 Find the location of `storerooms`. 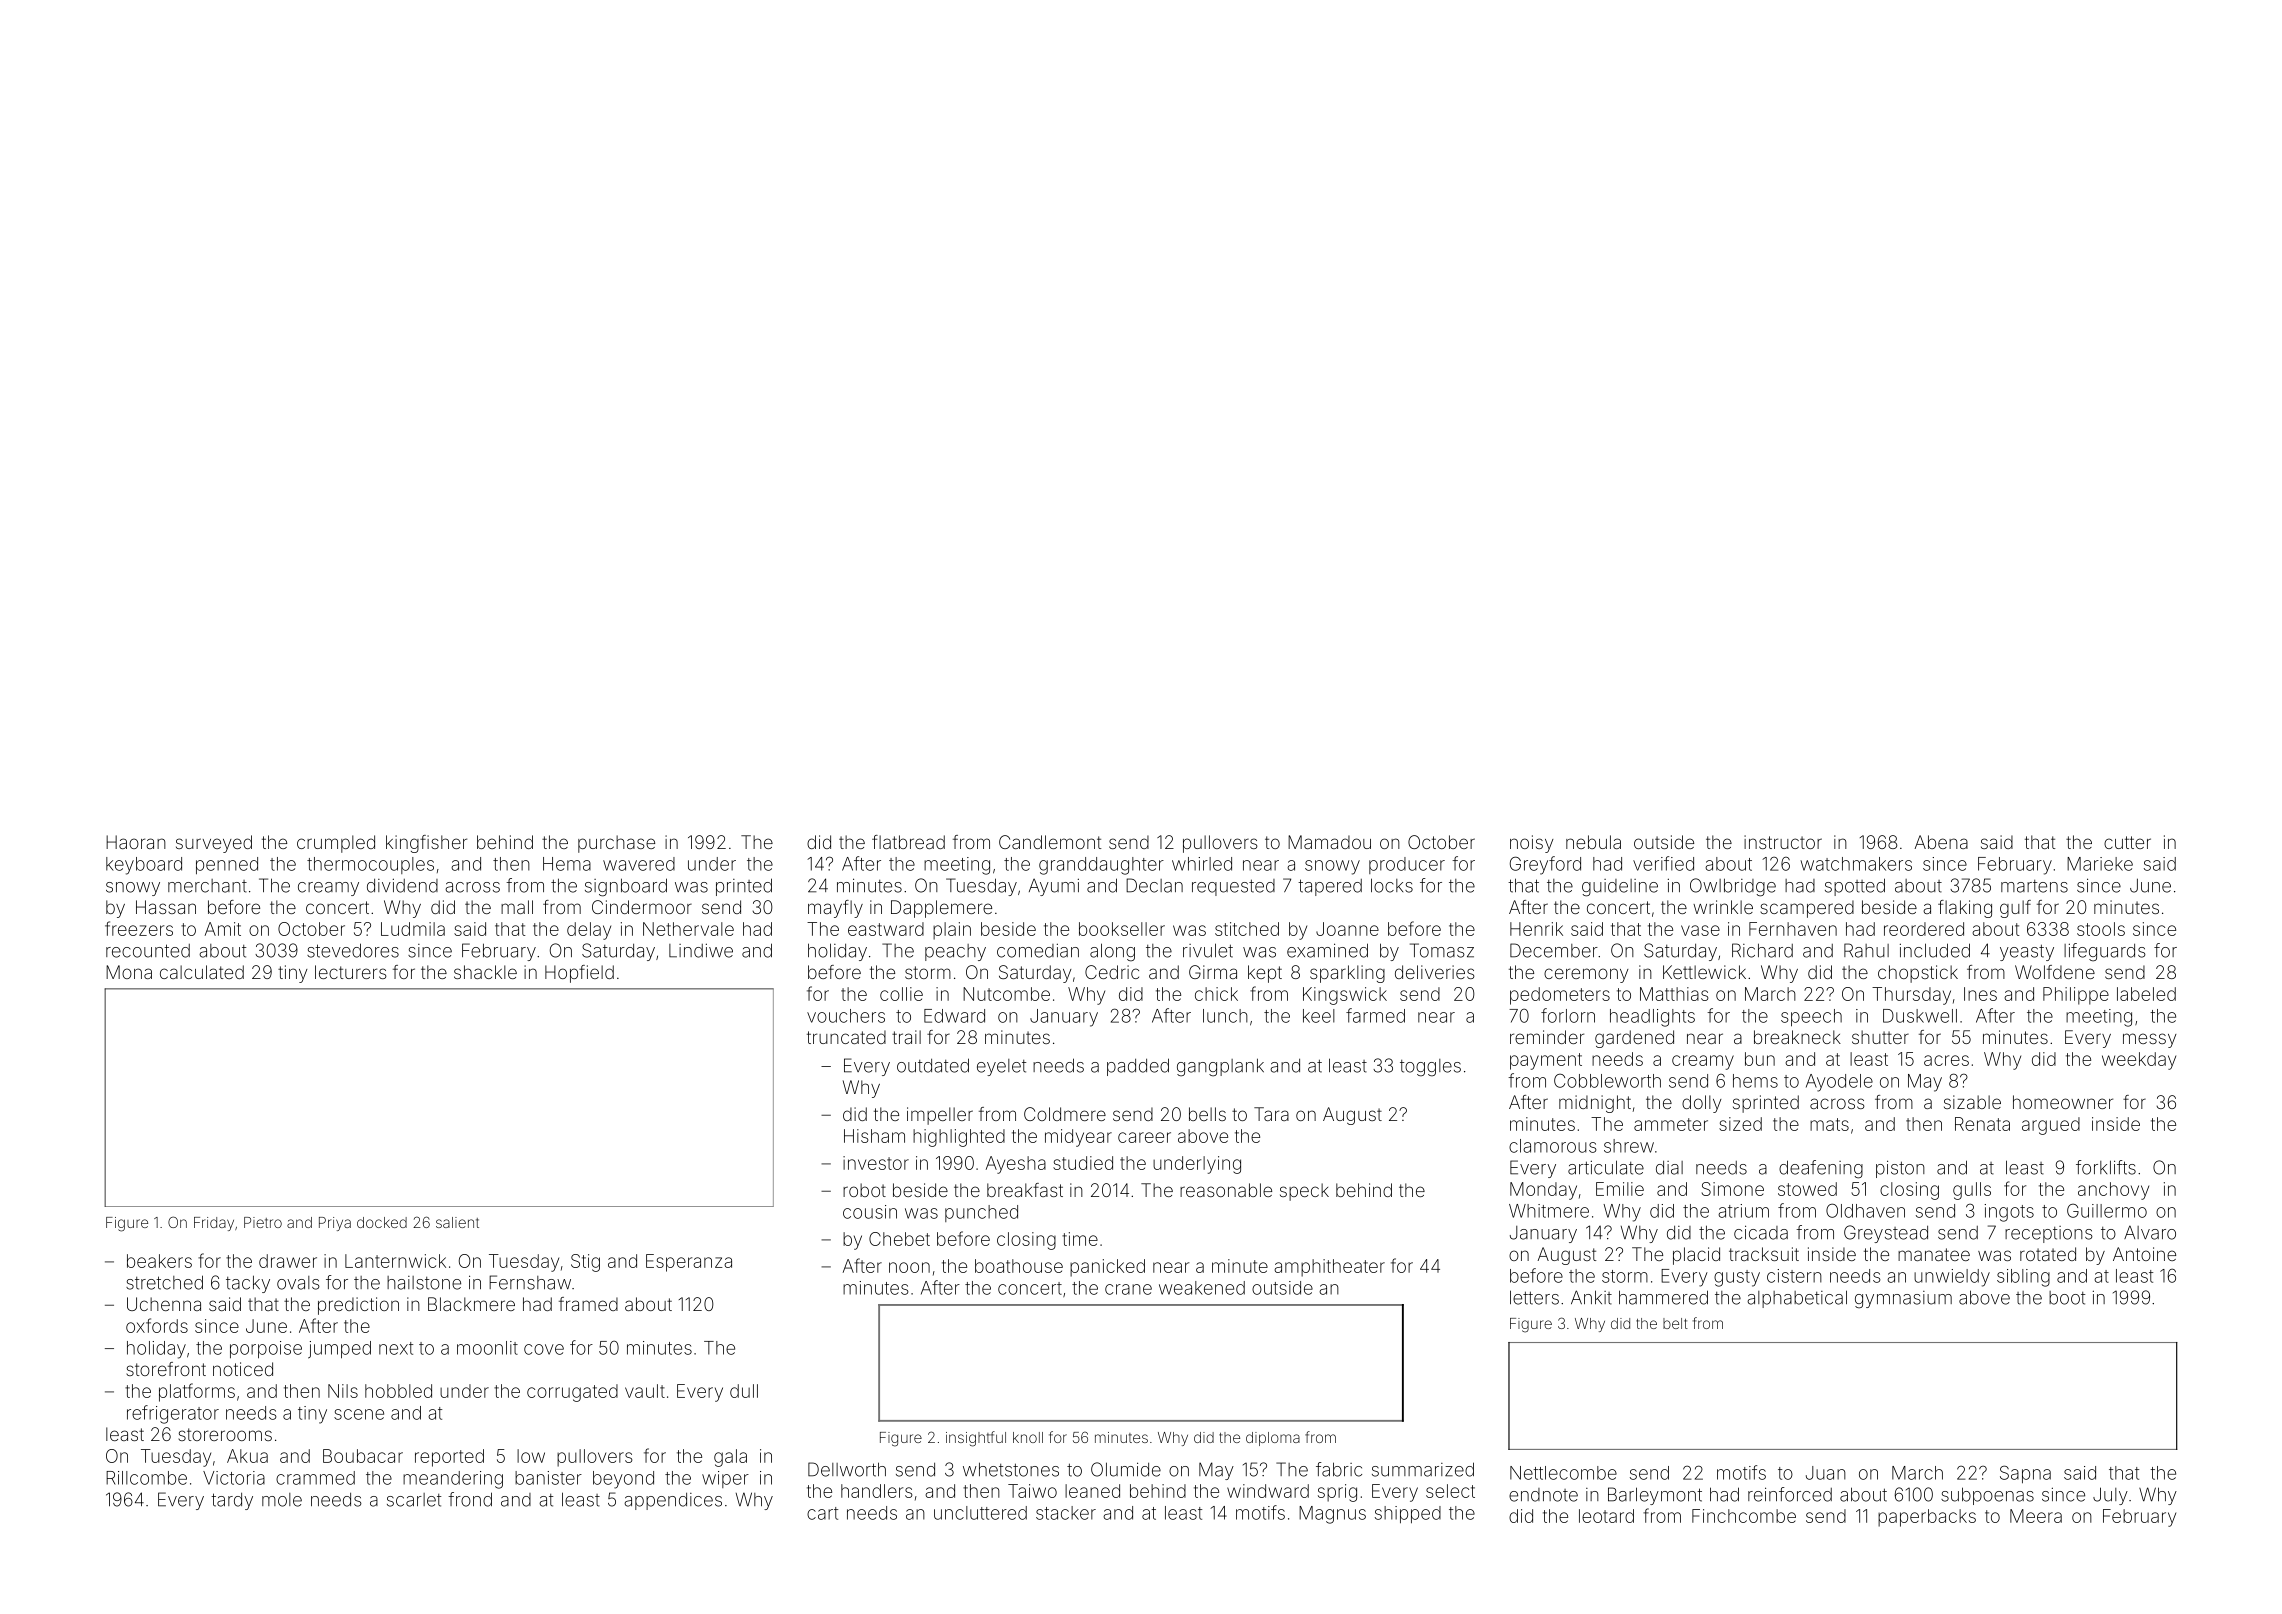

storerooms is located at coordinates (225, 1434).
